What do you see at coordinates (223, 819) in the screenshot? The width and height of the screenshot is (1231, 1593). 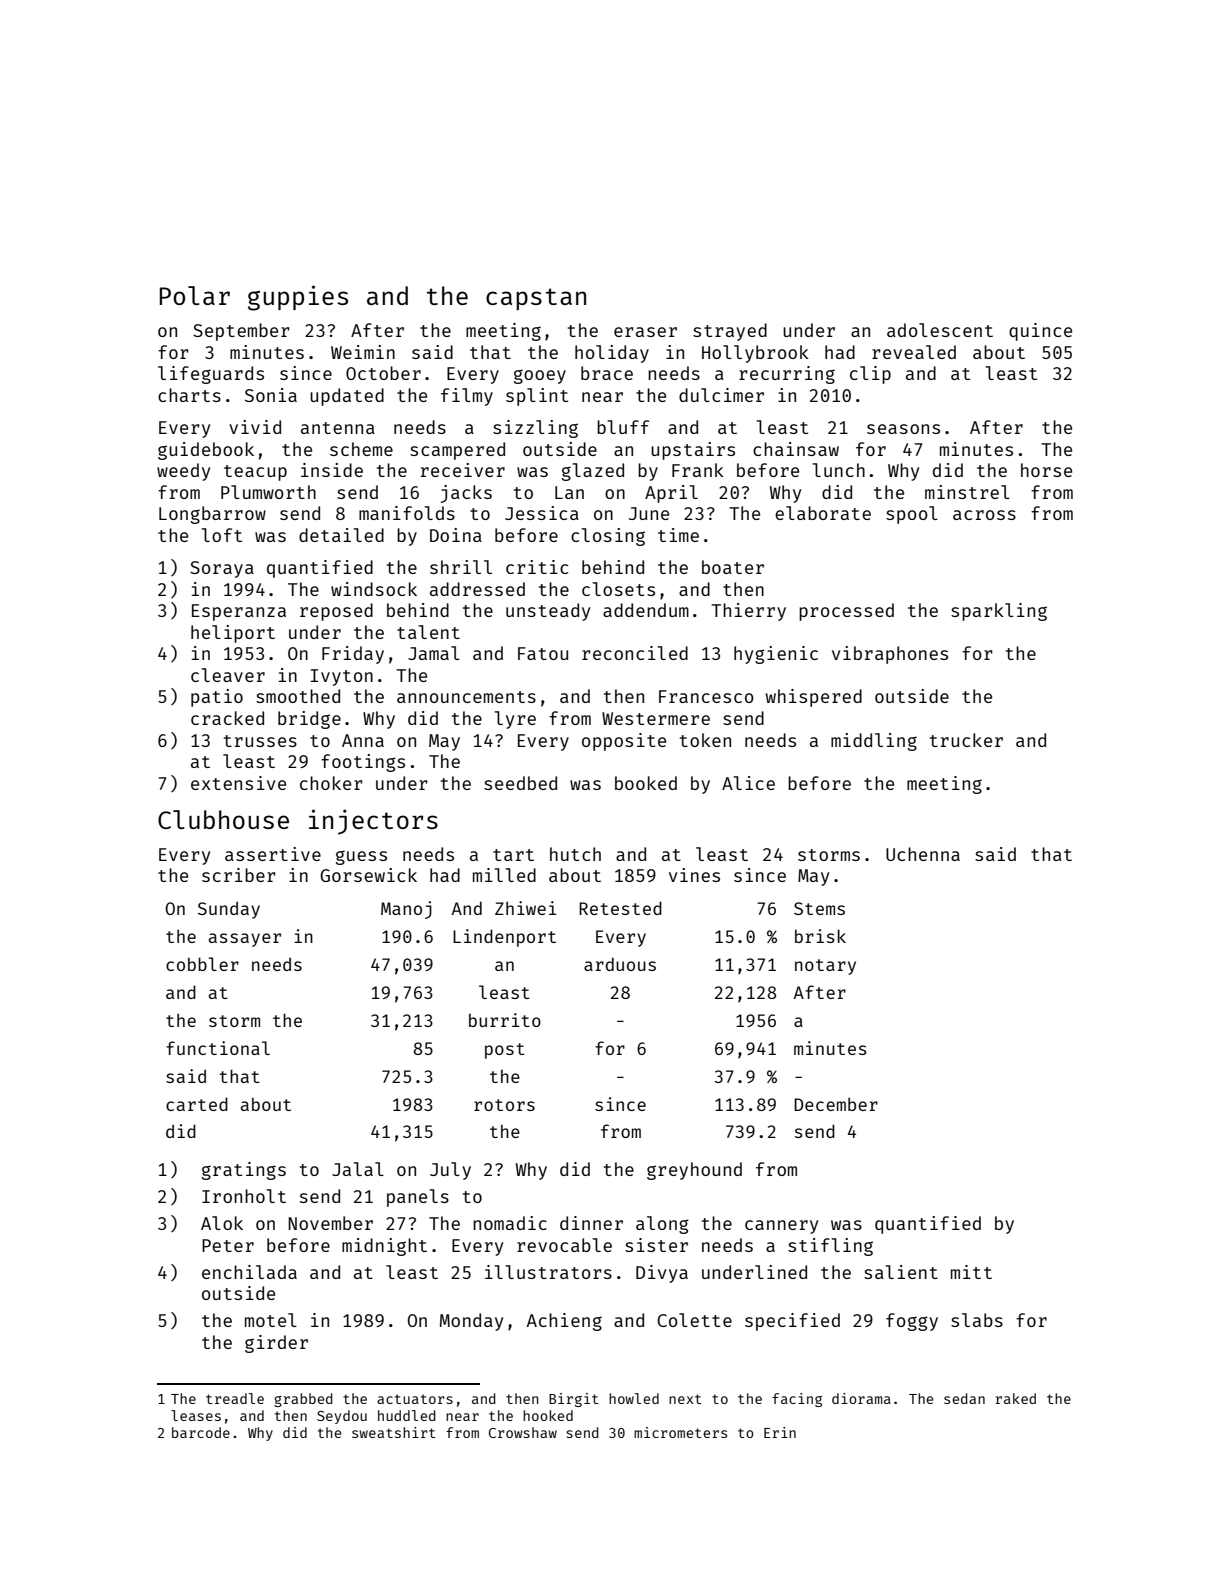 I see `Clubhouse` at bounding box center [223, 819].
